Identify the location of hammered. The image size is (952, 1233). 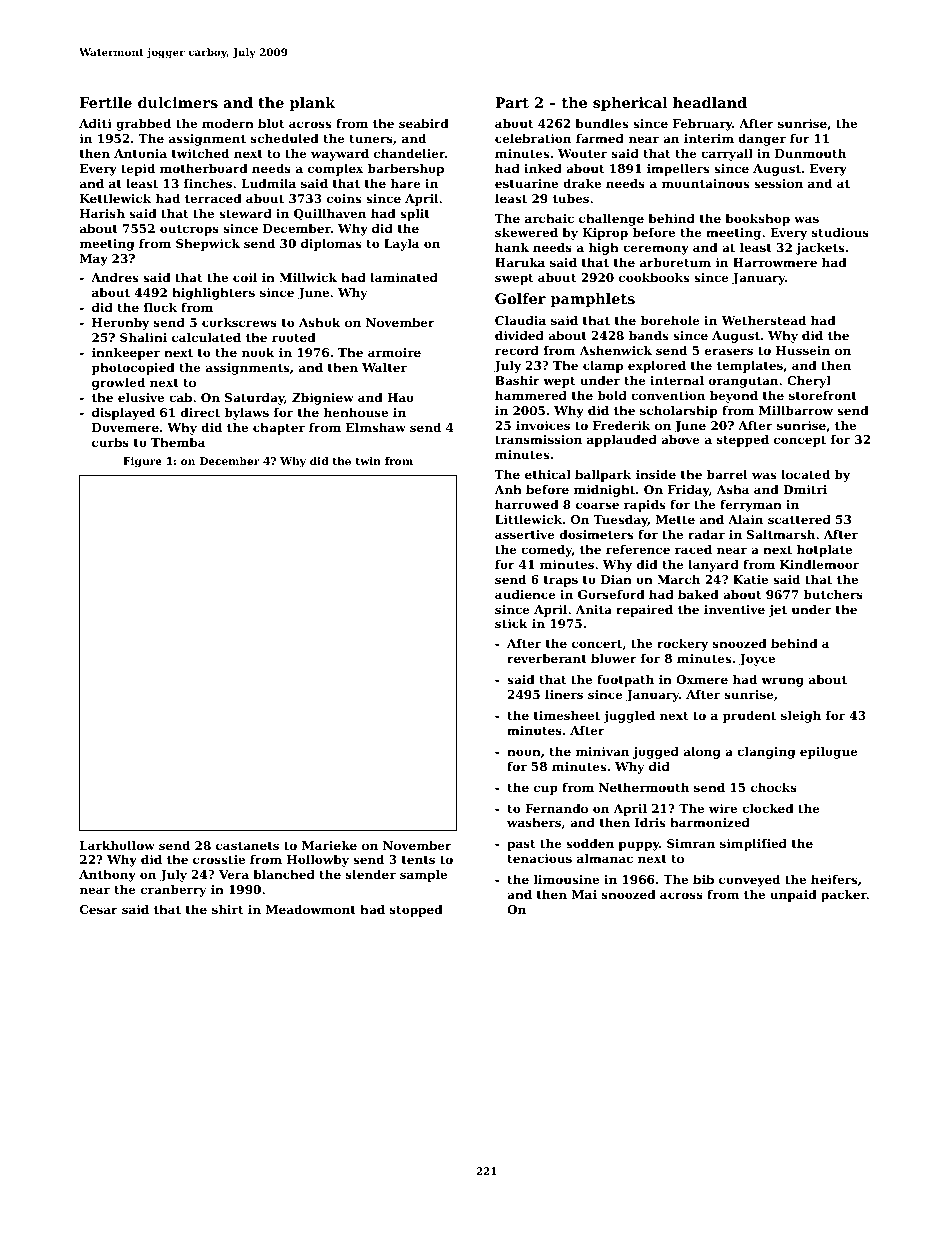
(531, 395).
